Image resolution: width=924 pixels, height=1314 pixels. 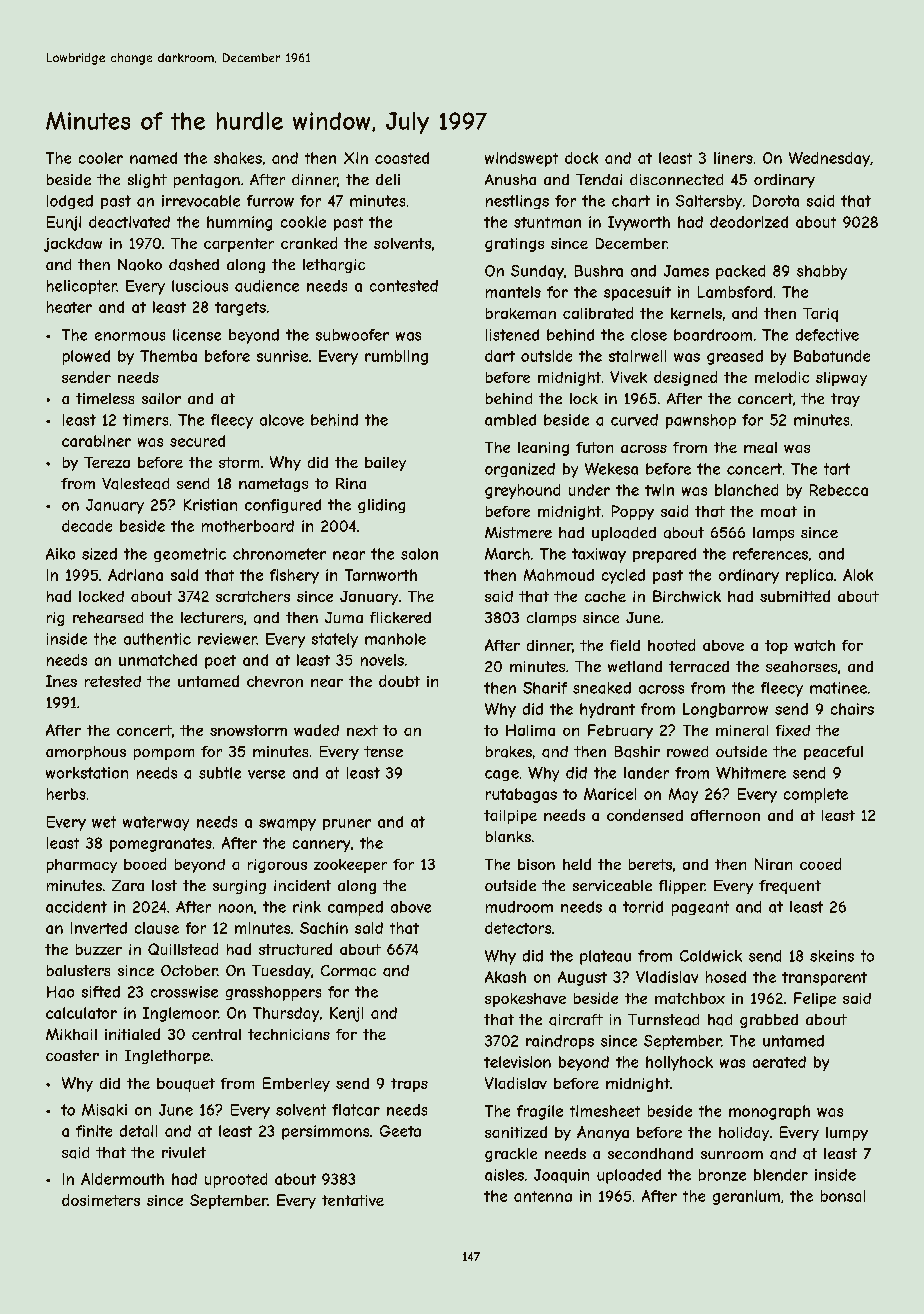 I want to click on Adriana, so click(x=135, y=575).
